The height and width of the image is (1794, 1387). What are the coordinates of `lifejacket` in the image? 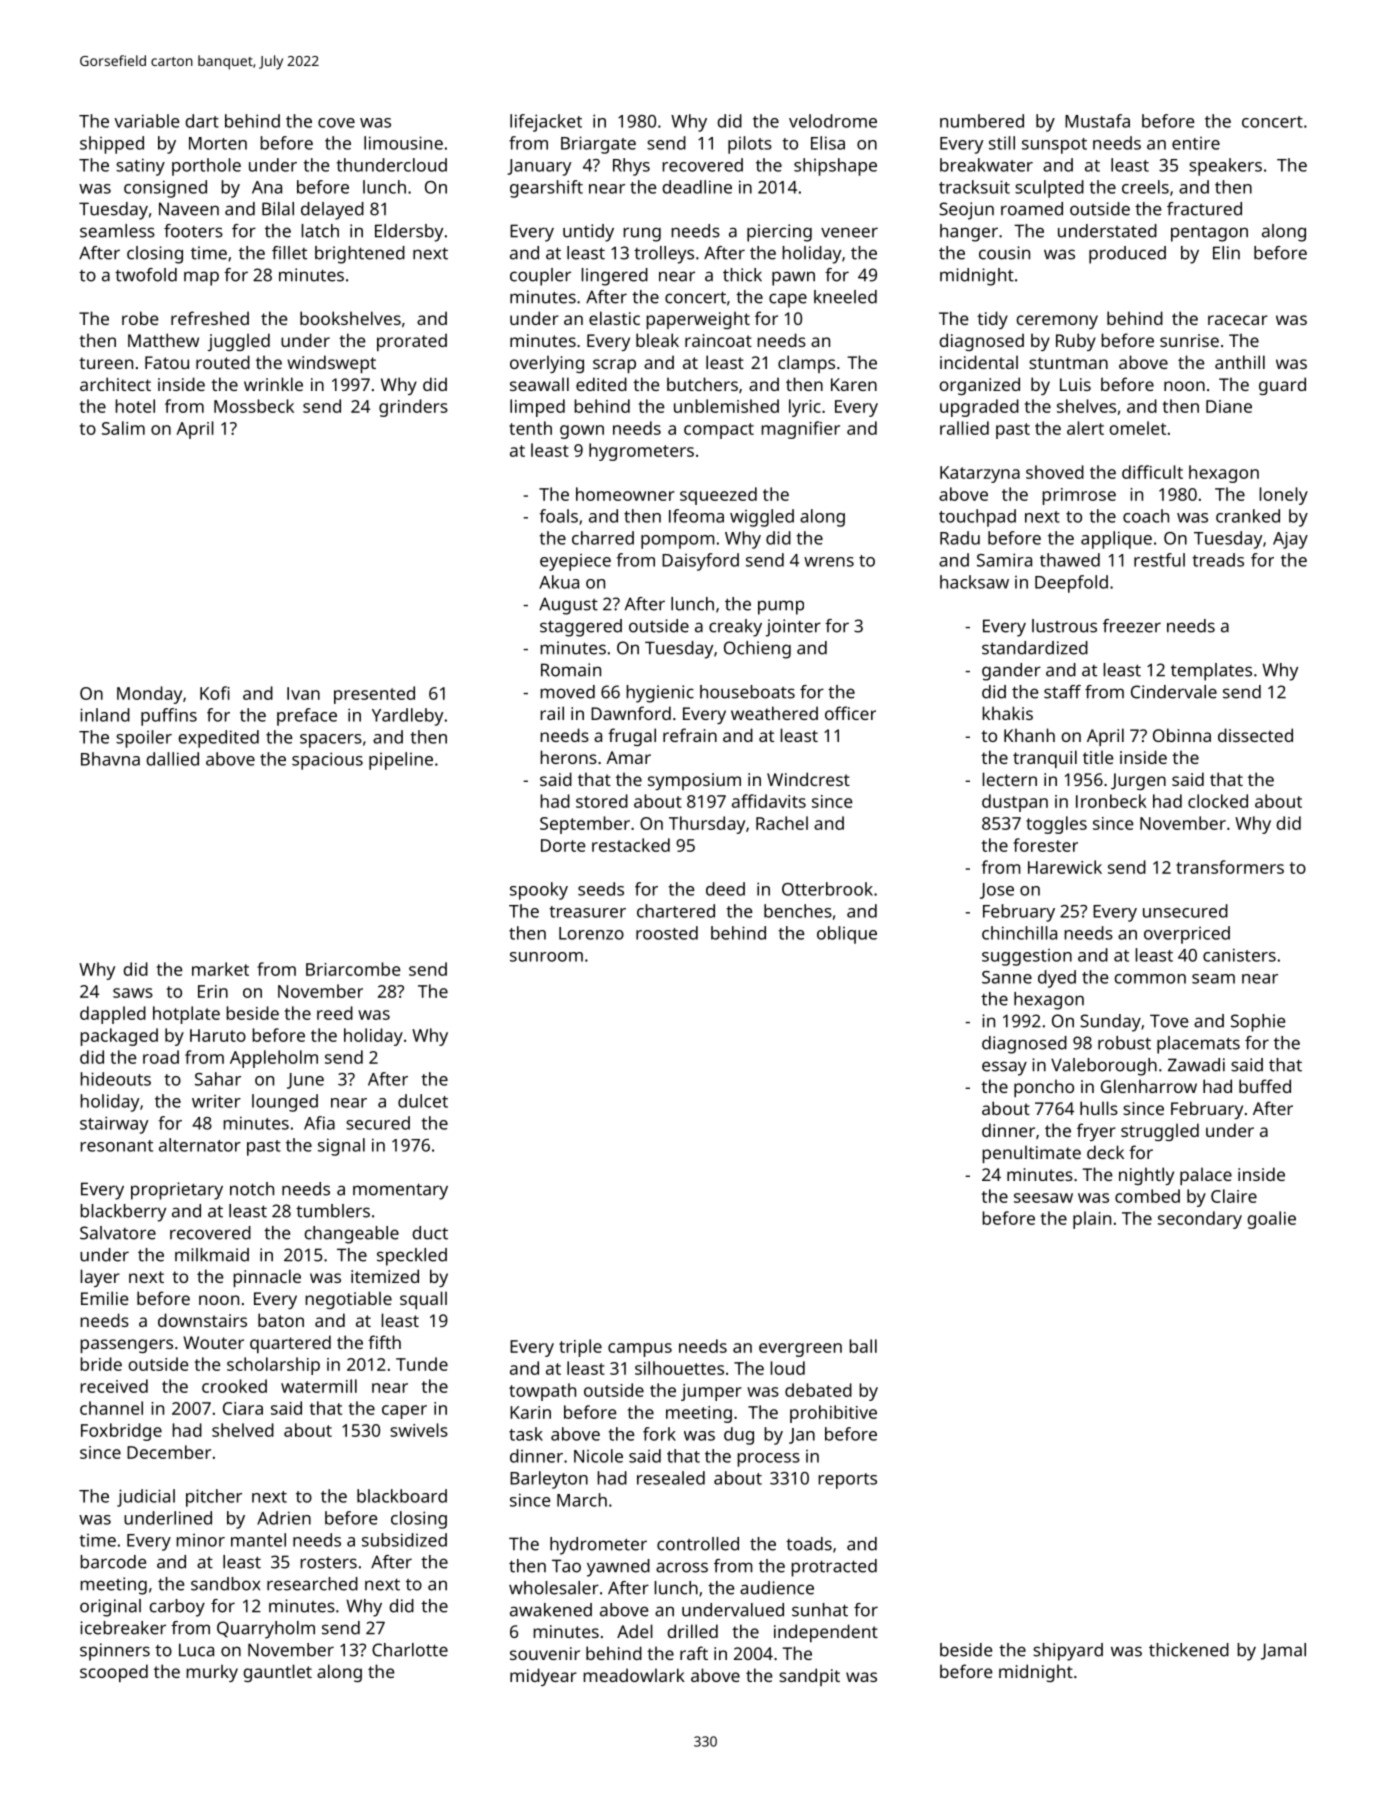 It's located at (546, 123).
